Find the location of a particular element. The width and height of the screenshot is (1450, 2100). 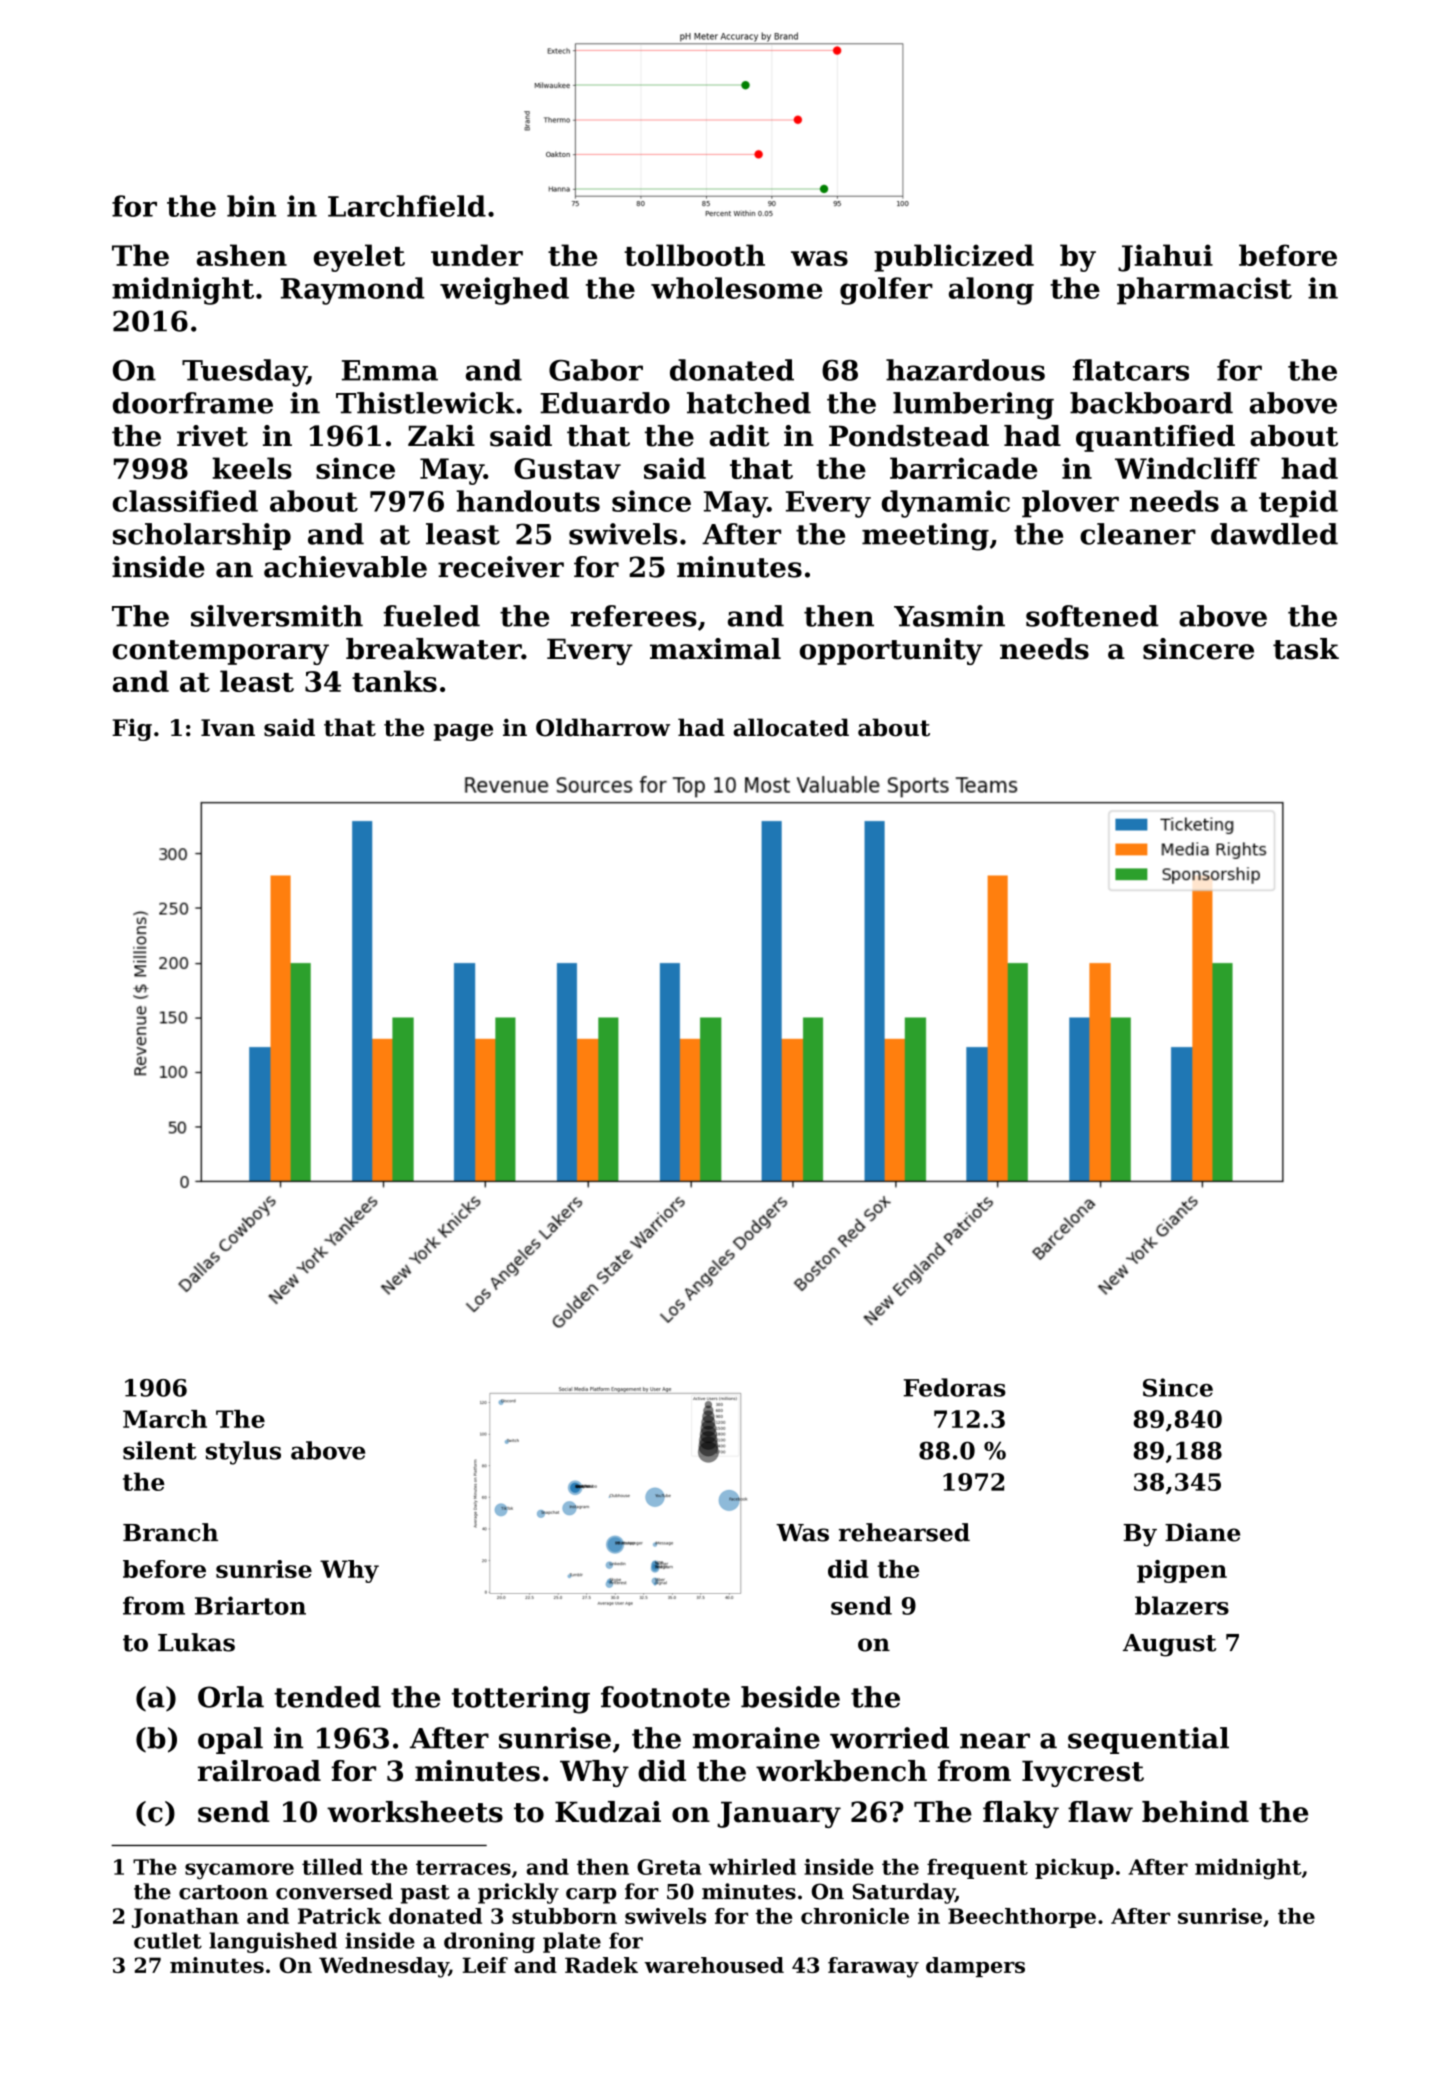

Leif is located at coordinates (485, 1965).
